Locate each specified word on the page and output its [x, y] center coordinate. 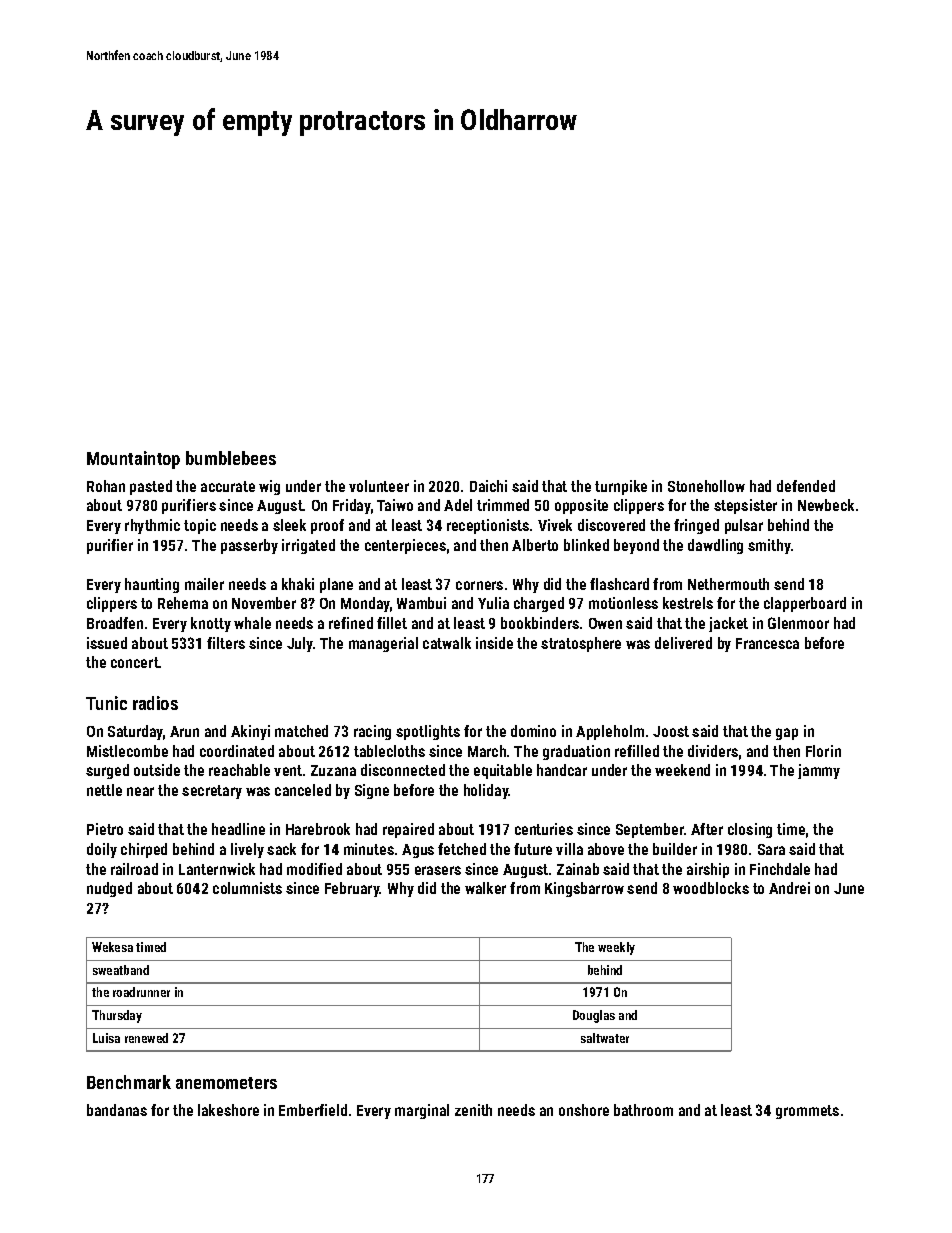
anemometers [226, 1083]
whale [252, 623]
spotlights [428, 732]
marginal [422, 1111]
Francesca [767, 643]
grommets [807, 1112]
